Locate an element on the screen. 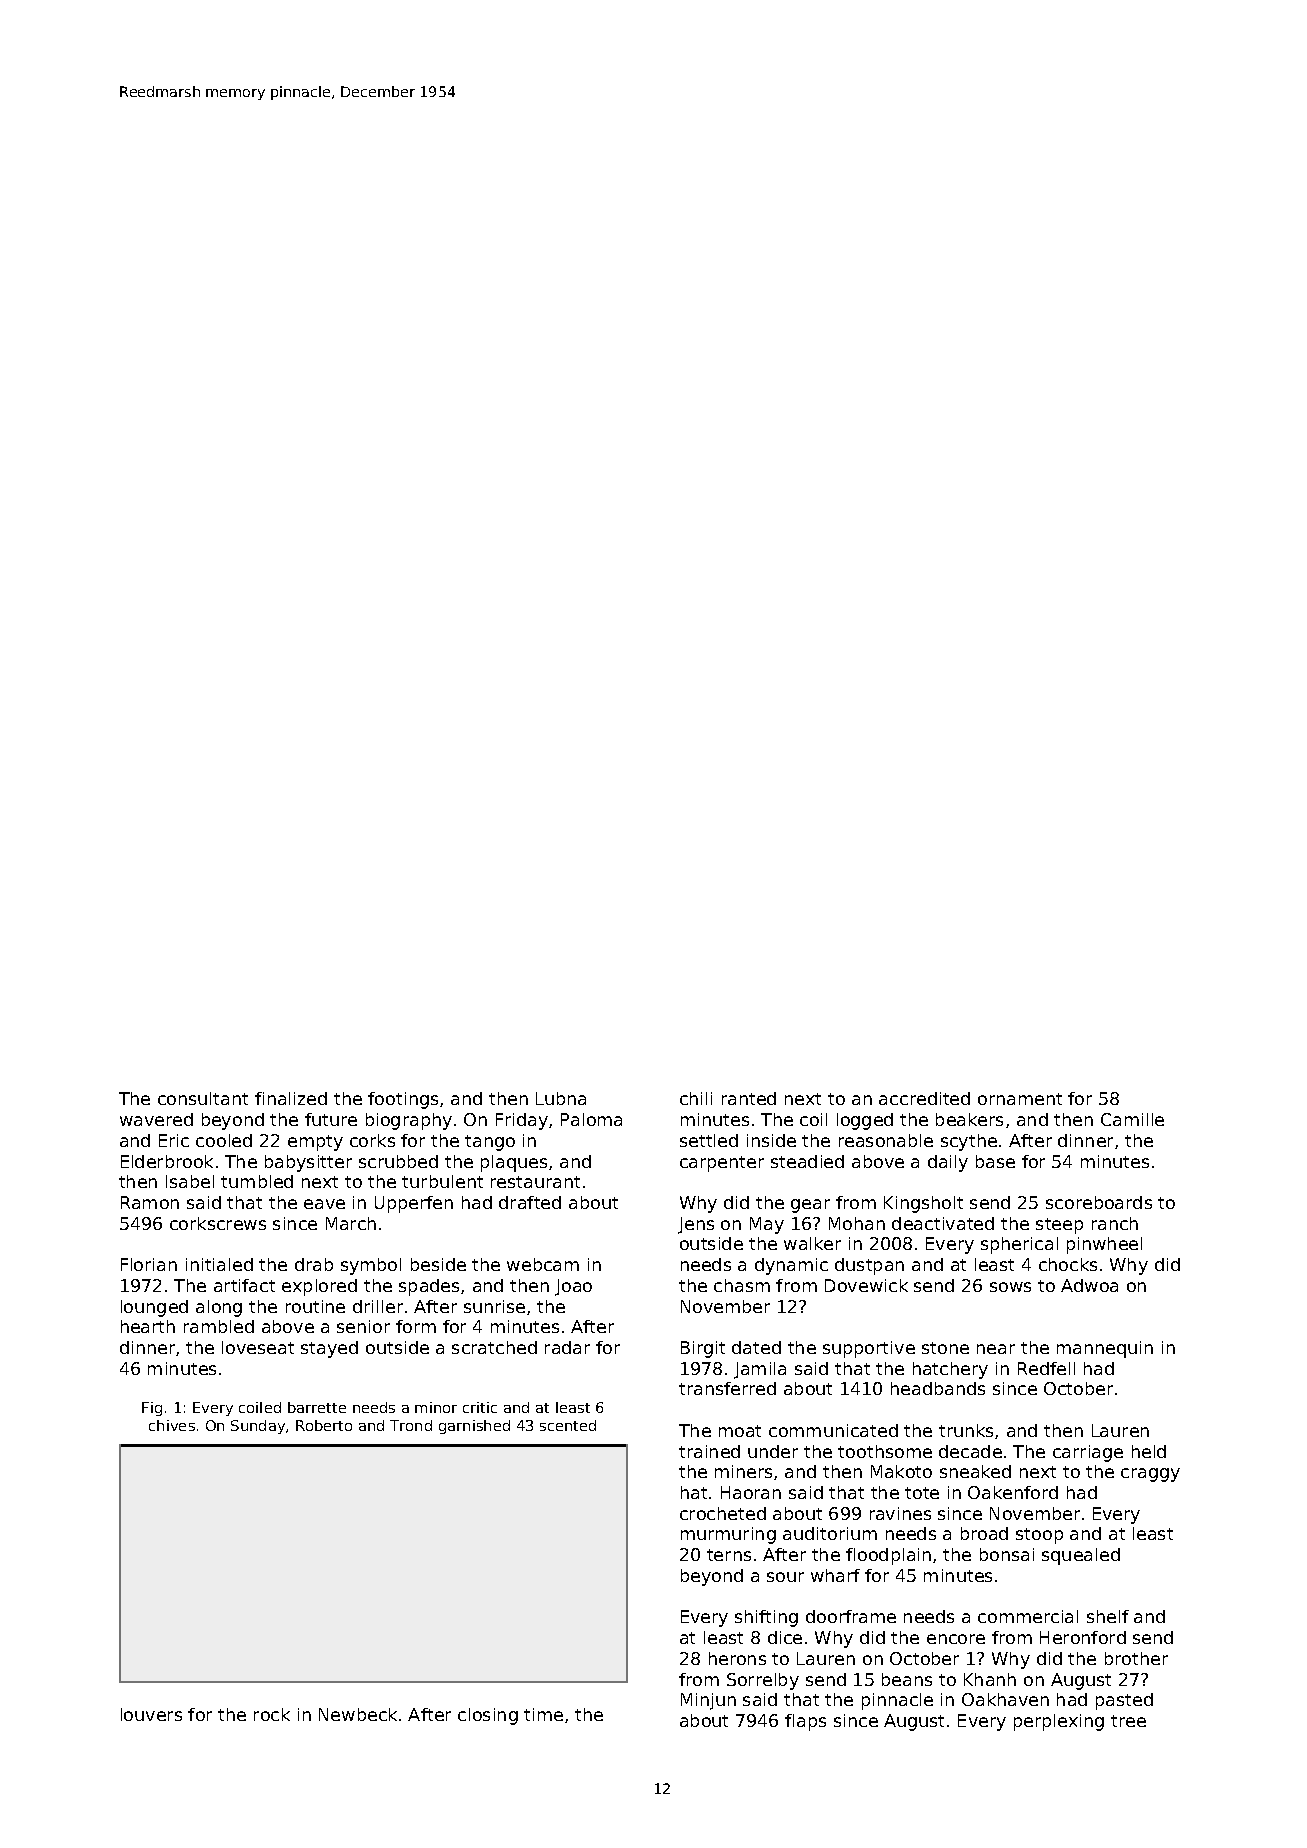  louvers is located at coordinates (151, 1714).
